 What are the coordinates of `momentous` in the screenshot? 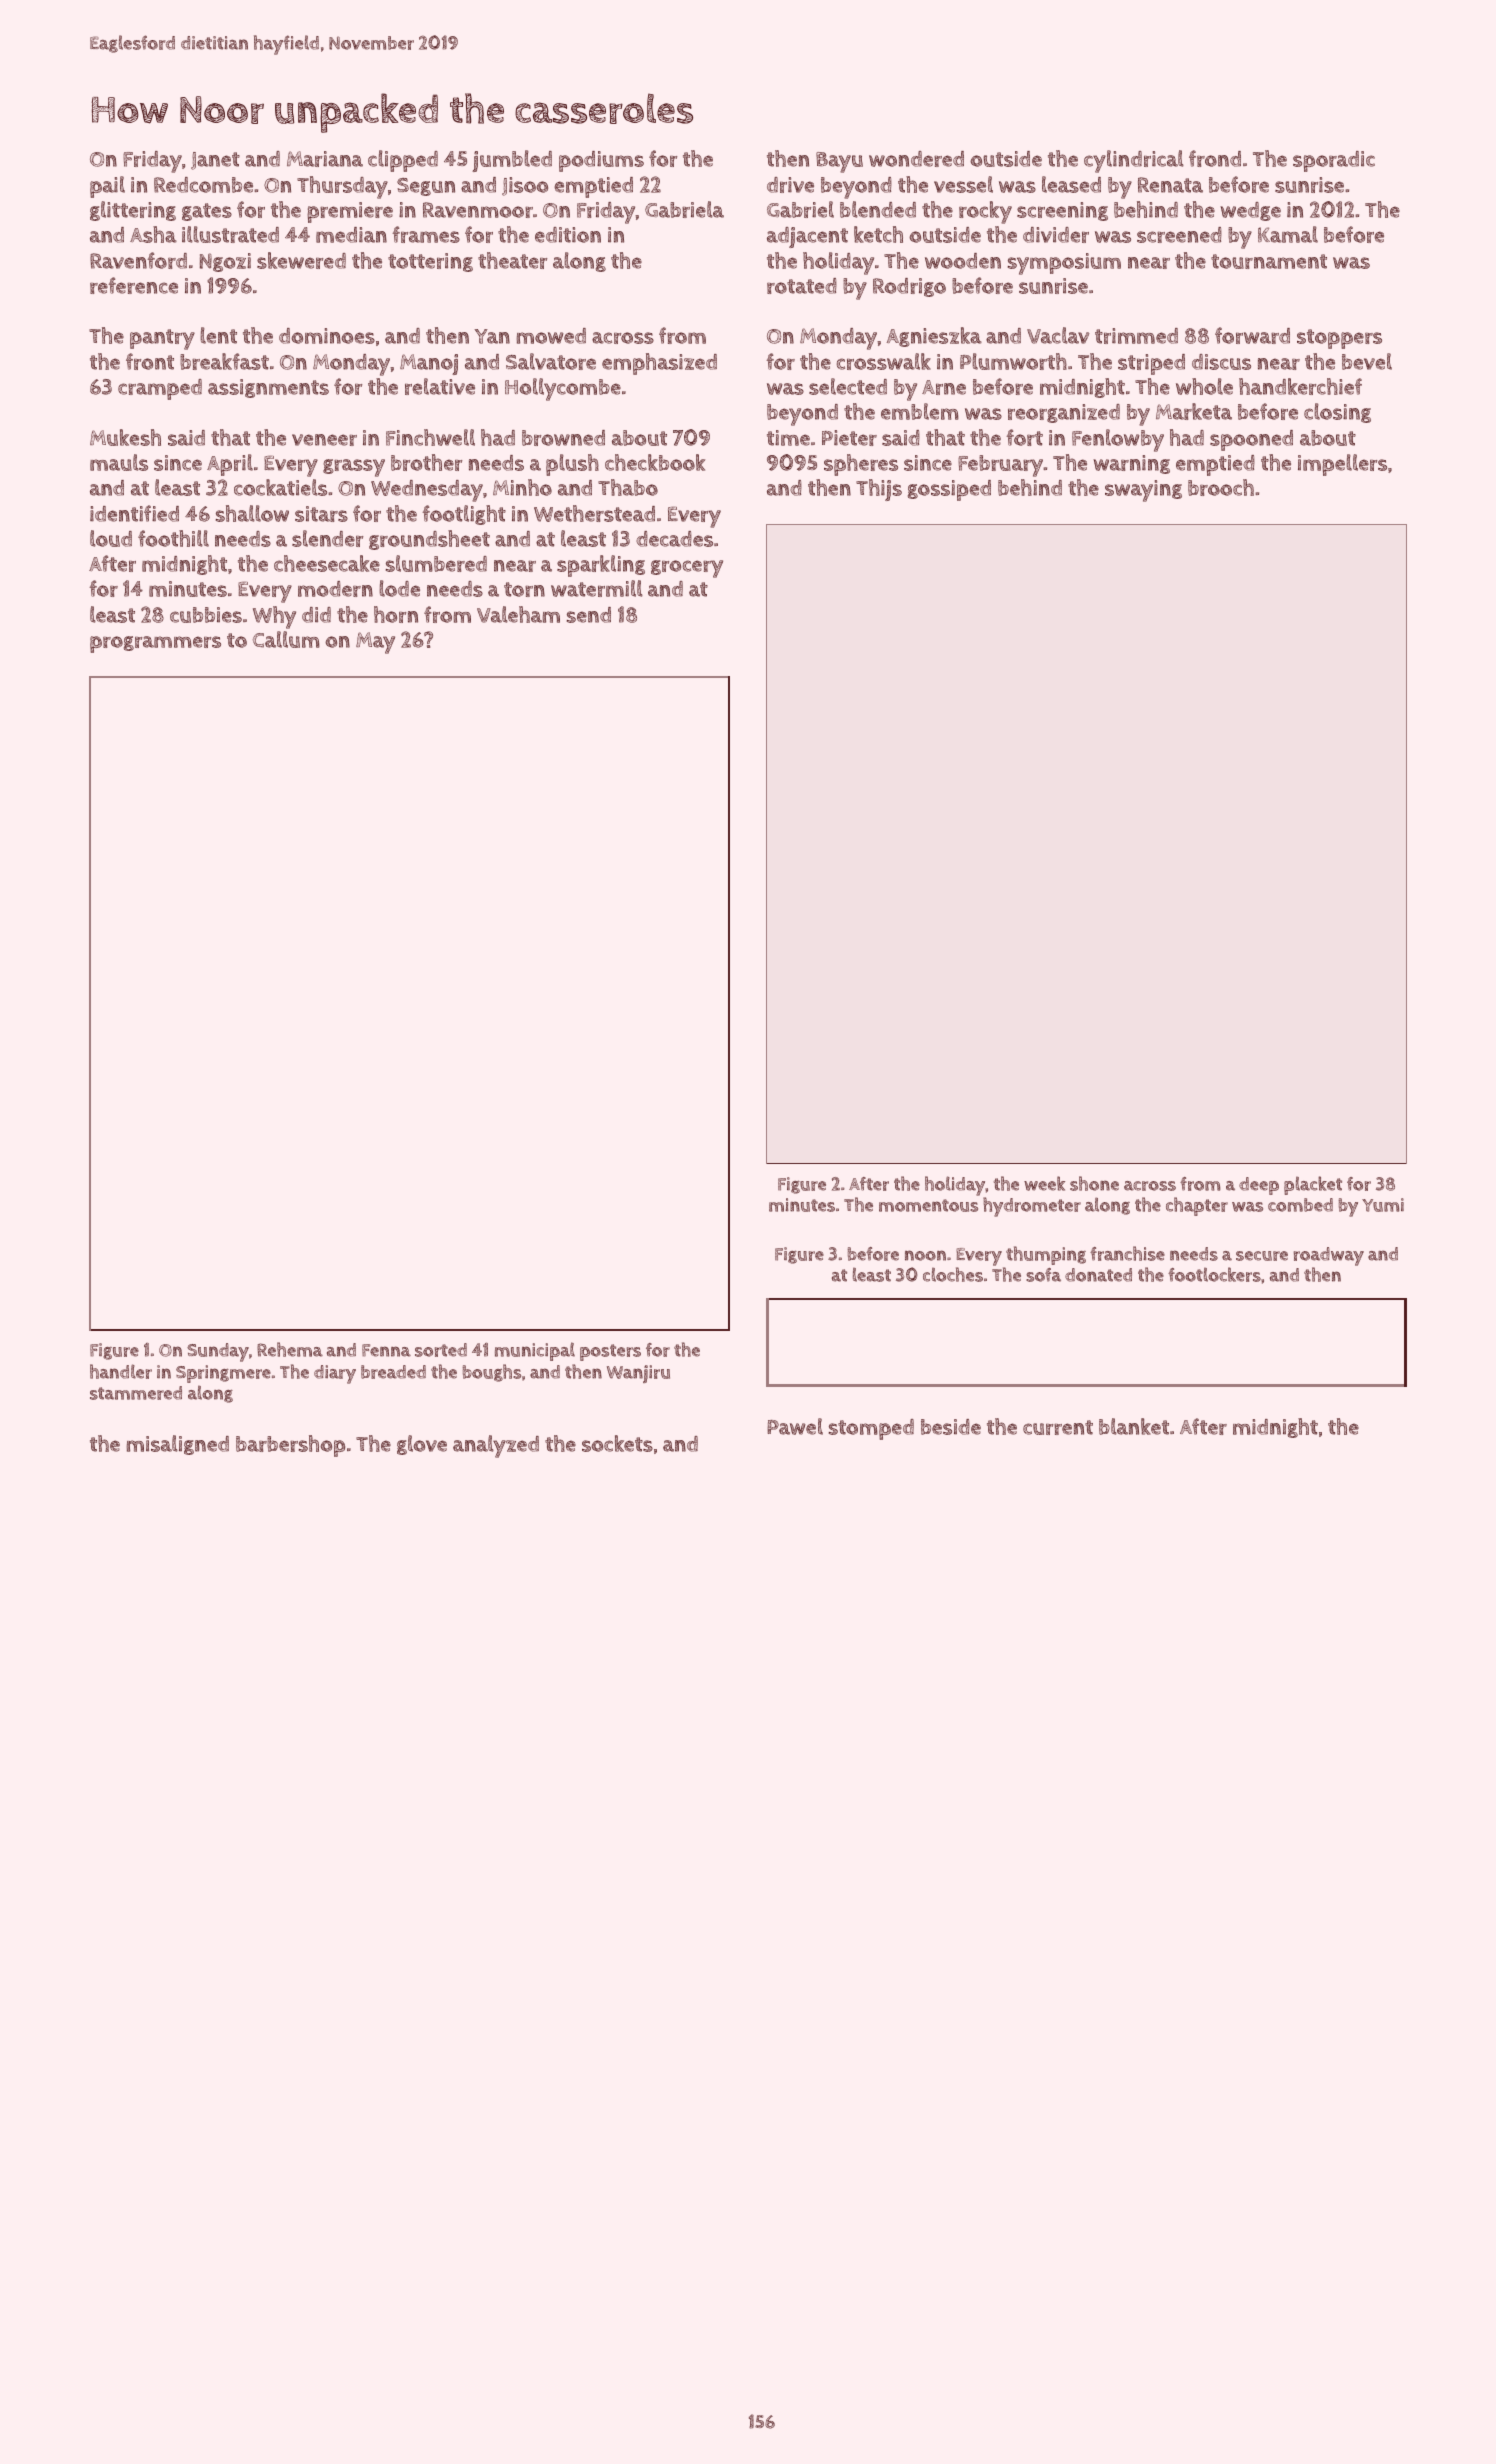 It's located at (928, 1205).
